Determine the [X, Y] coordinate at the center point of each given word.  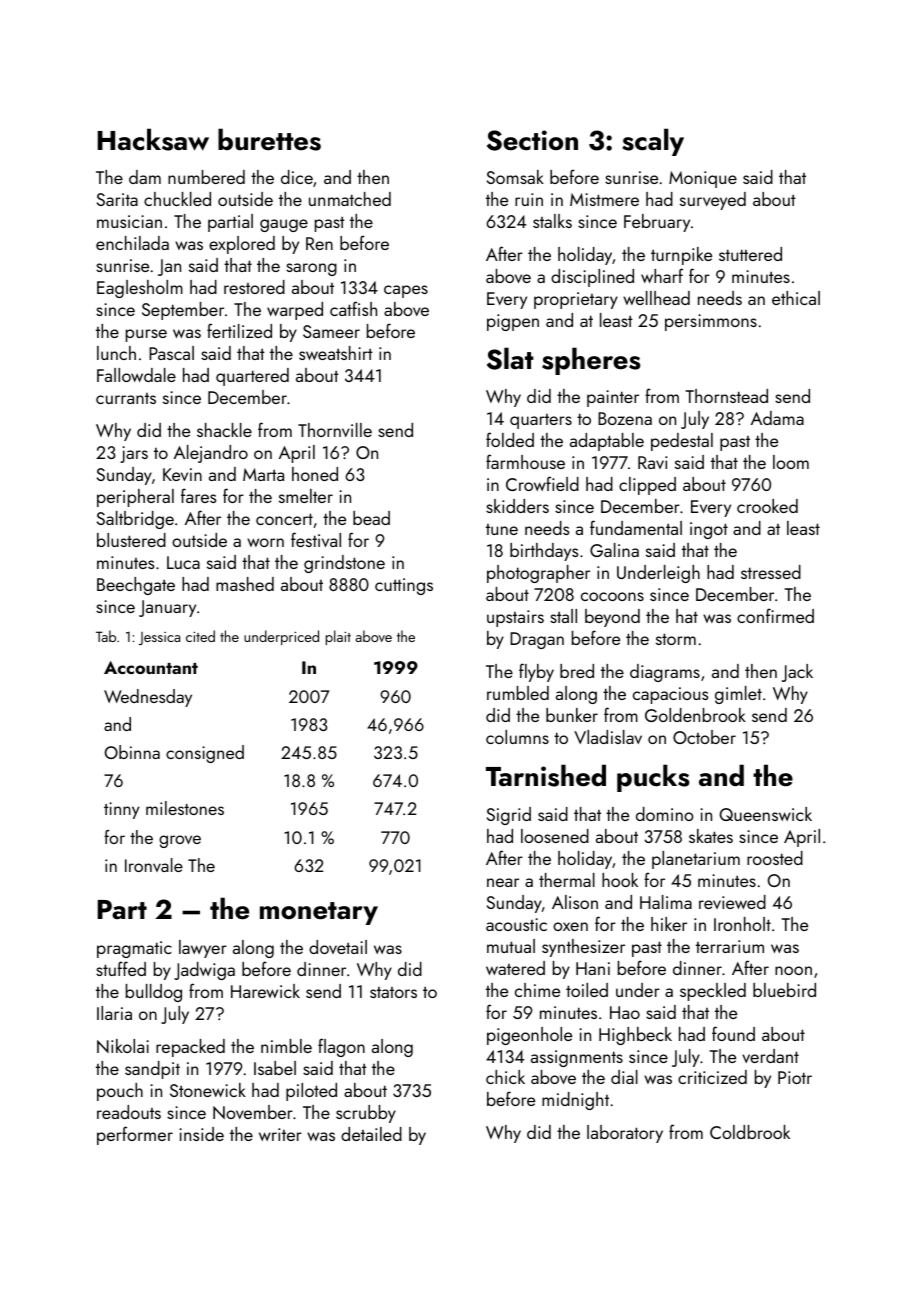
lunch [116, 353]
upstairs [515, 618]
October [704, 737]
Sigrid [509, 816]
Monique [703, 179]
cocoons [612, 596]
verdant [770, 1056]
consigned [205, 754]
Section [532, 140]
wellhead [656, 298]
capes [406, 291]
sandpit [152, 1070]
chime [537, 990]
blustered [131, 540]
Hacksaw [153, 139]
